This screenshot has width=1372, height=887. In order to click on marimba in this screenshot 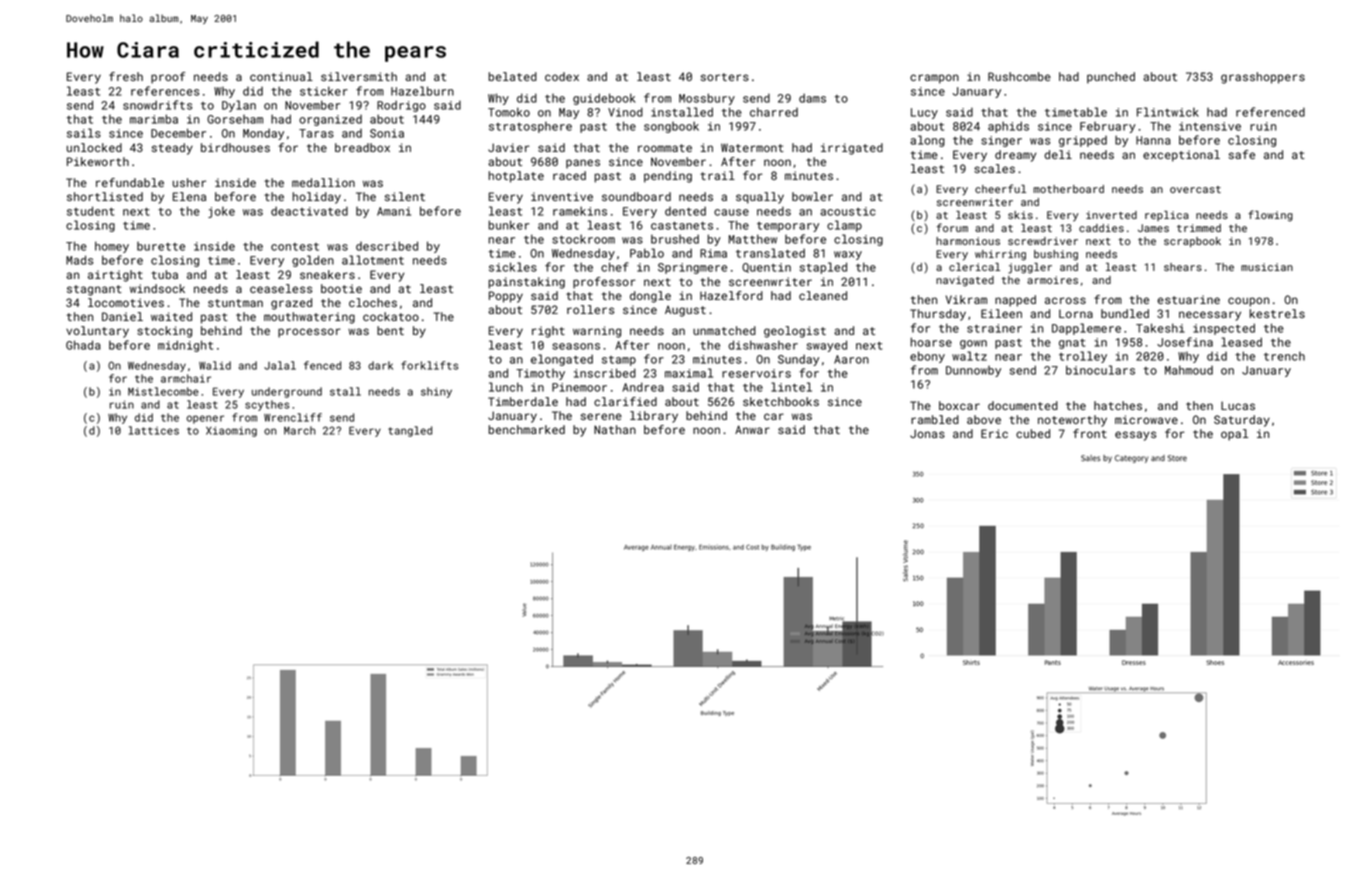, I will do `click(154, 119)`.
